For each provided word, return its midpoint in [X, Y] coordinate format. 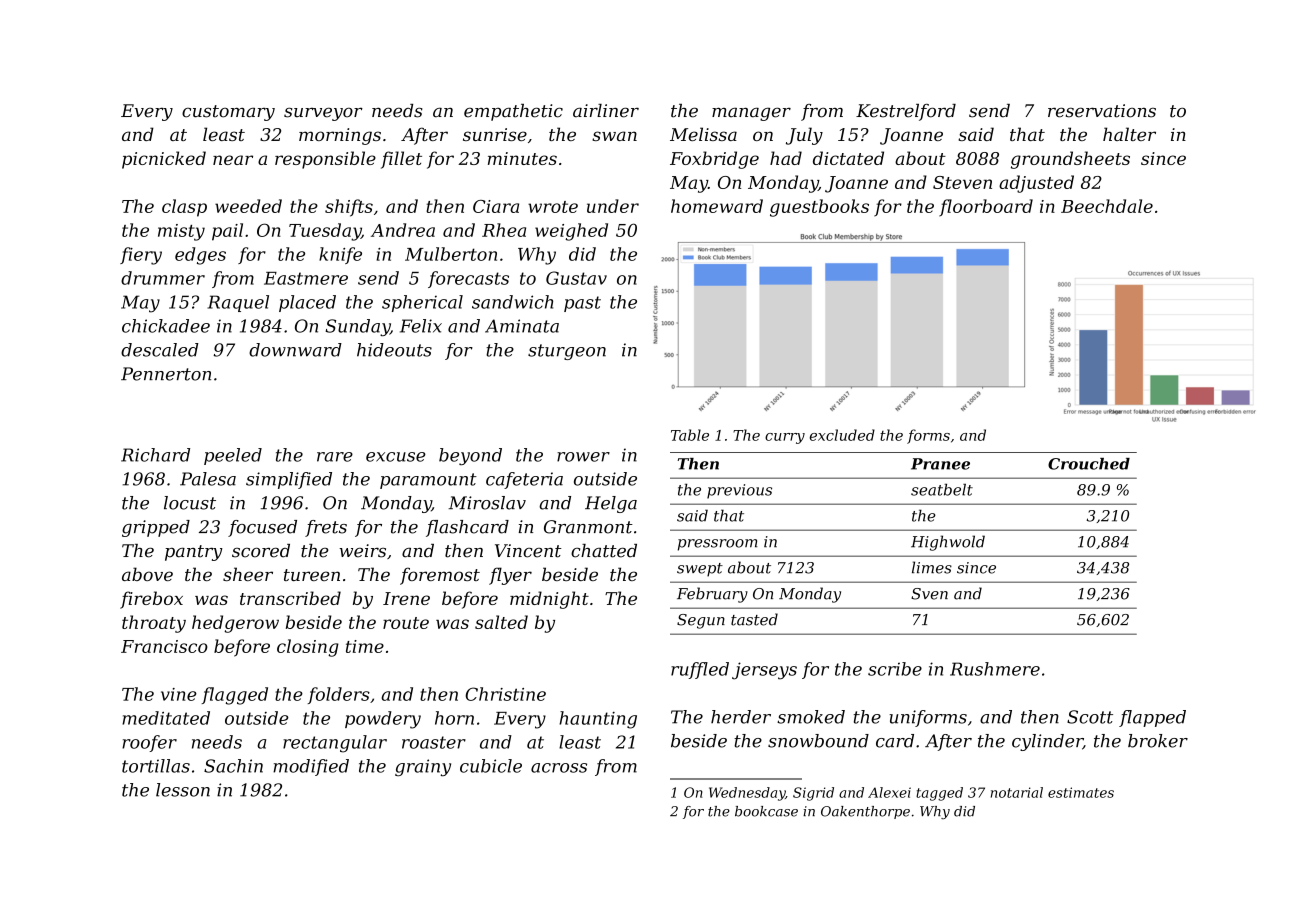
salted [501, 622]
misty [181, 232]
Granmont [588, 527]
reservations [1102, 111]
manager [751, 114]
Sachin [233, 766]
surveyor [323, 114]
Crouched [1089, 464]
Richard [155, 455]
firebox [151, 600]
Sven [929, 594]
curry [785, 438]
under [613, 206]
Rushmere [995, 669]
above [147, 574]
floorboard [986, 208]
